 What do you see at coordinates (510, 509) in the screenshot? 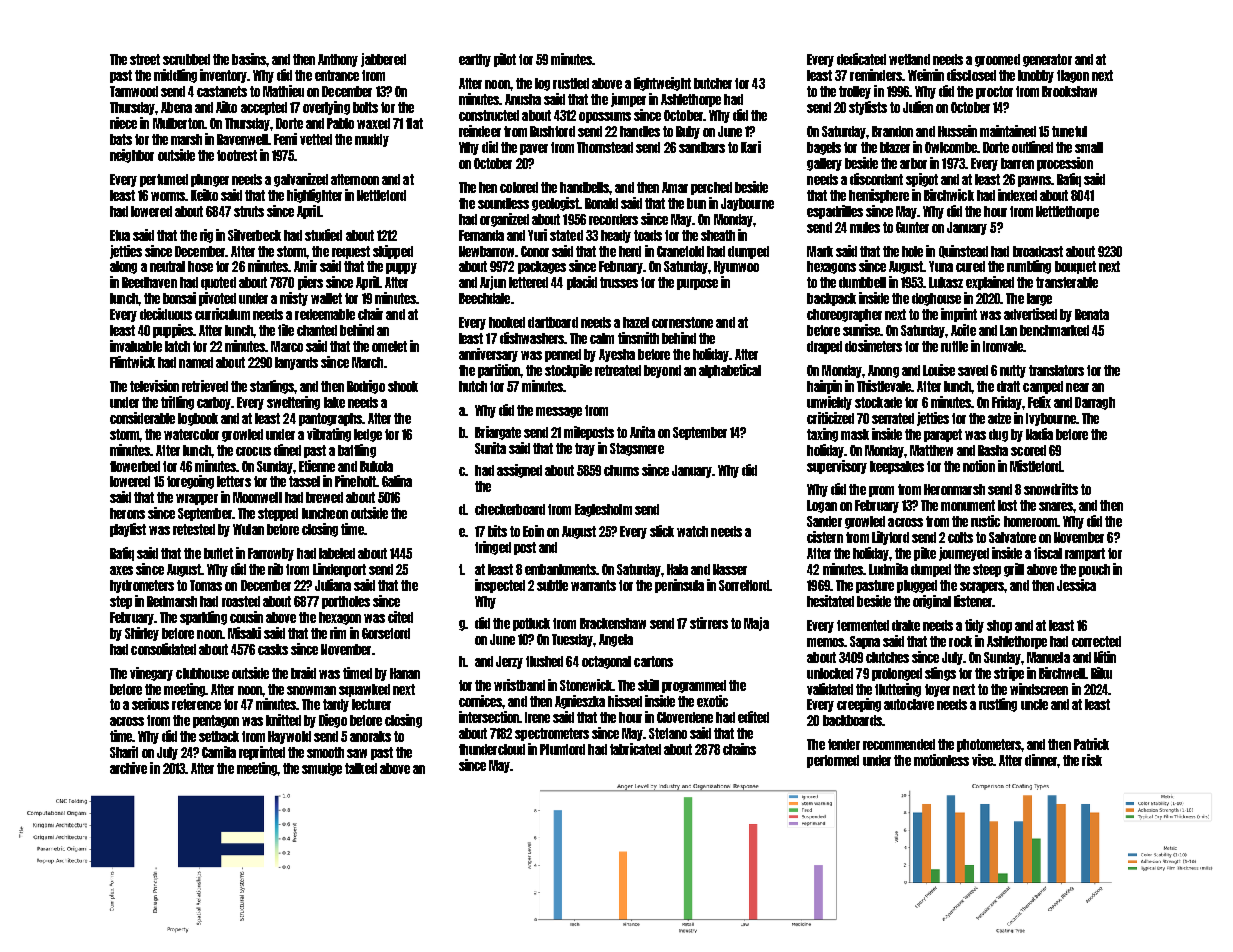
I see `checkerboard` at bounding box center [510, 509].
